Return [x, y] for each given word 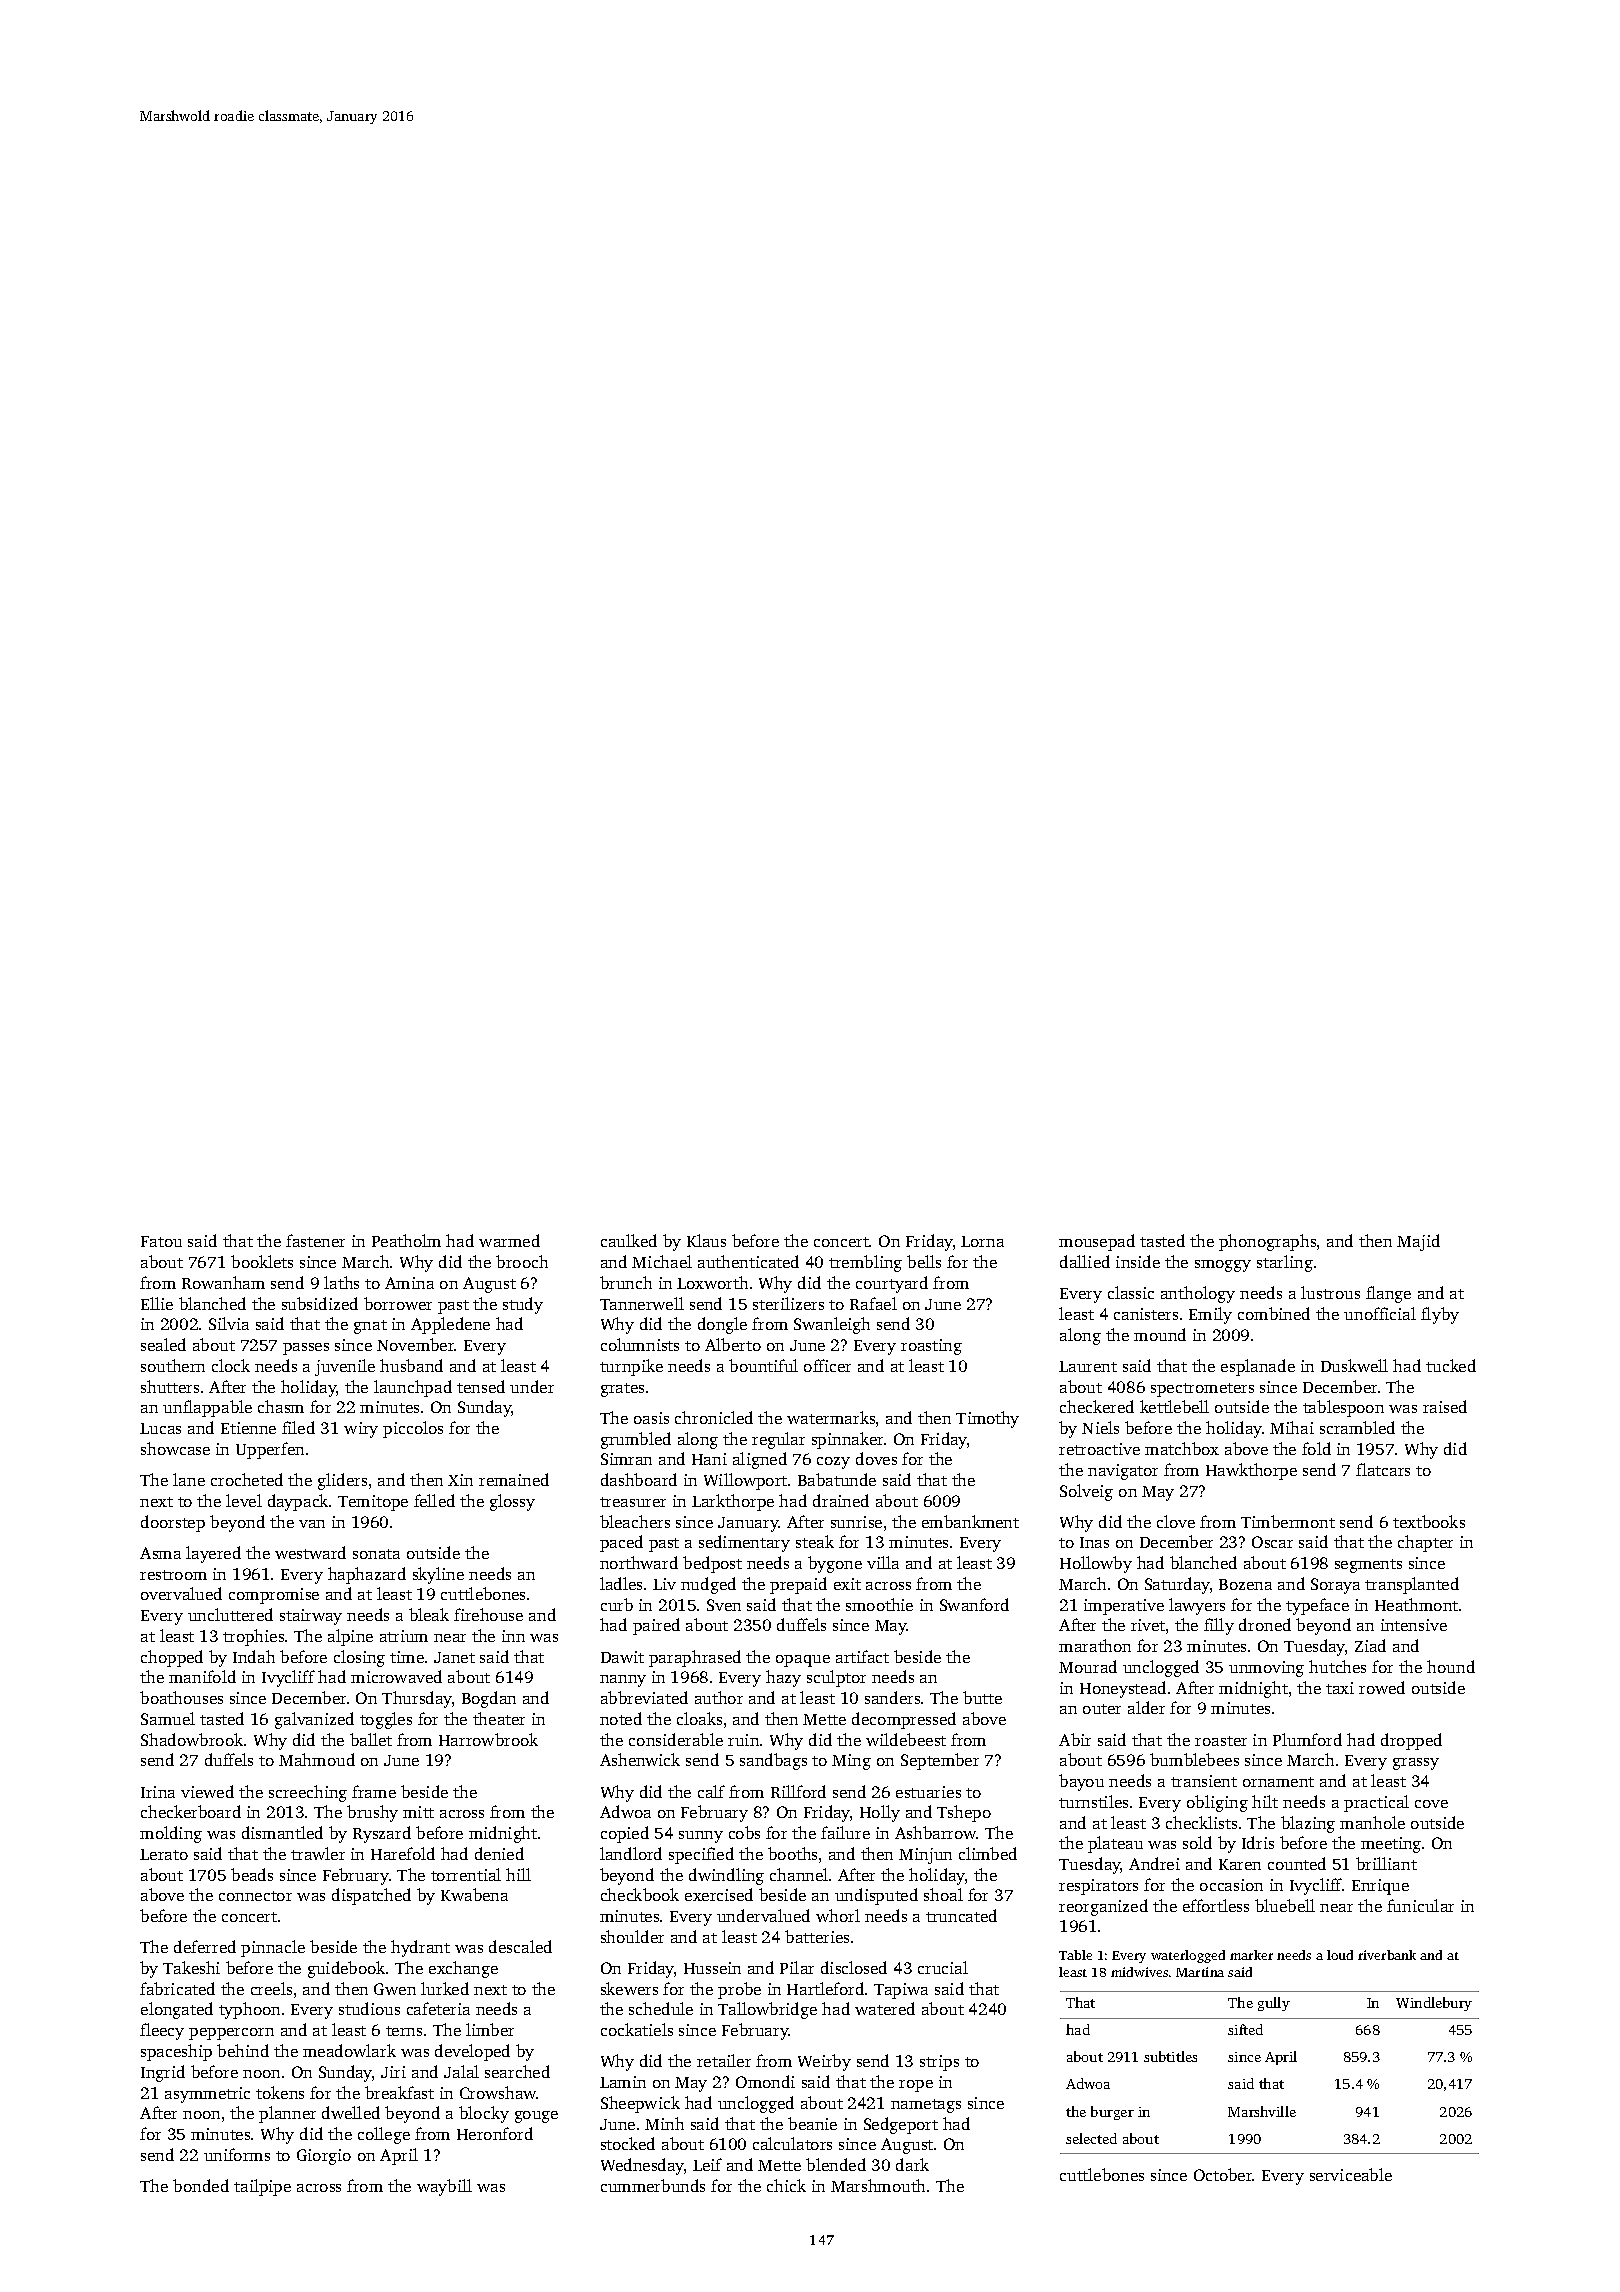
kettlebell [1174, 1406]
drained [841, 1500]
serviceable [1351, 2174]
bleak [429, 1614]
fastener [315, 1240]
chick [786, 2185]
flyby [1440, 1315]
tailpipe [262, 2187]
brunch [626, 1282]
